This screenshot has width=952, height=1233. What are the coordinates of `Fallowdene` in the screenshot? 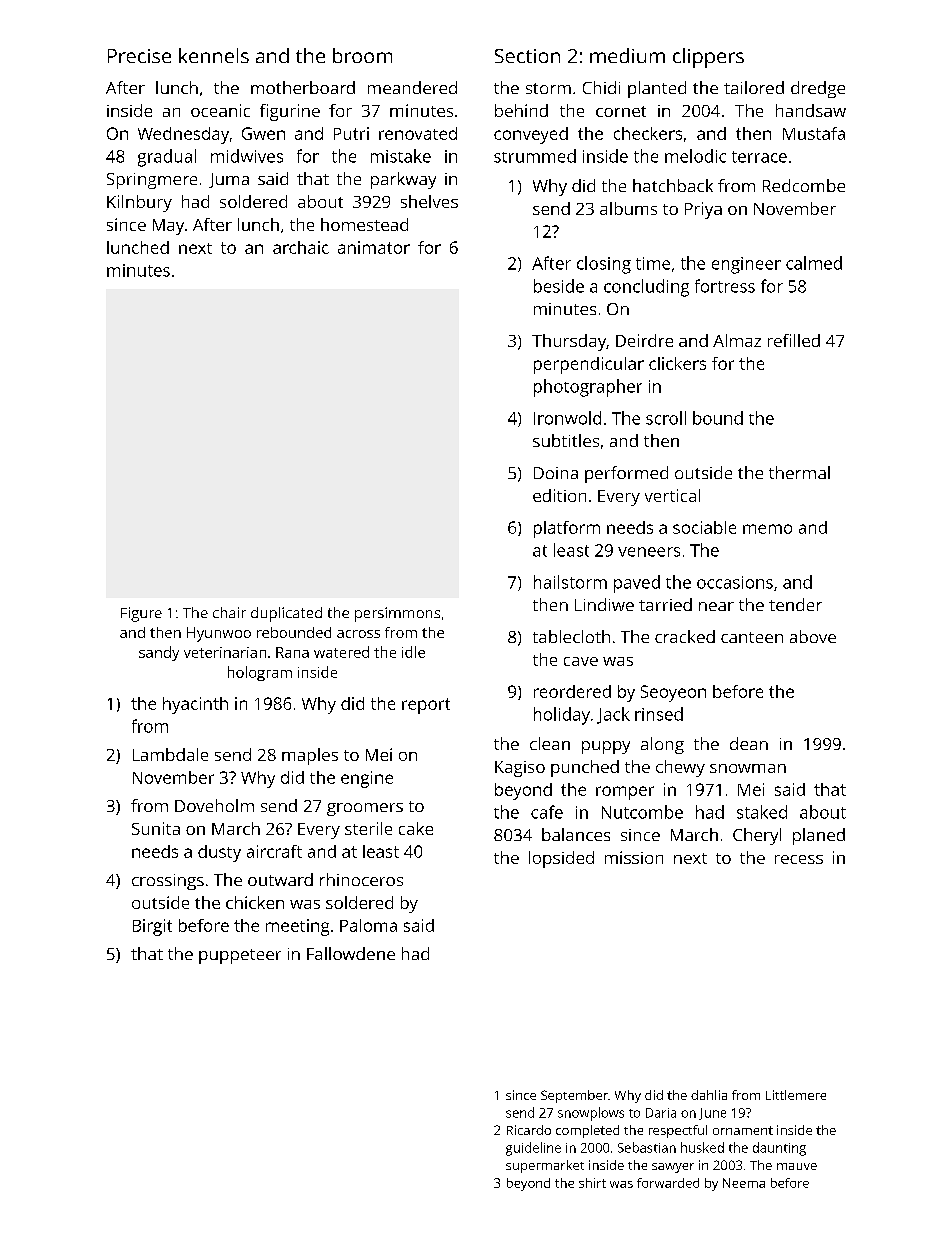 It's located at (351, 953).
